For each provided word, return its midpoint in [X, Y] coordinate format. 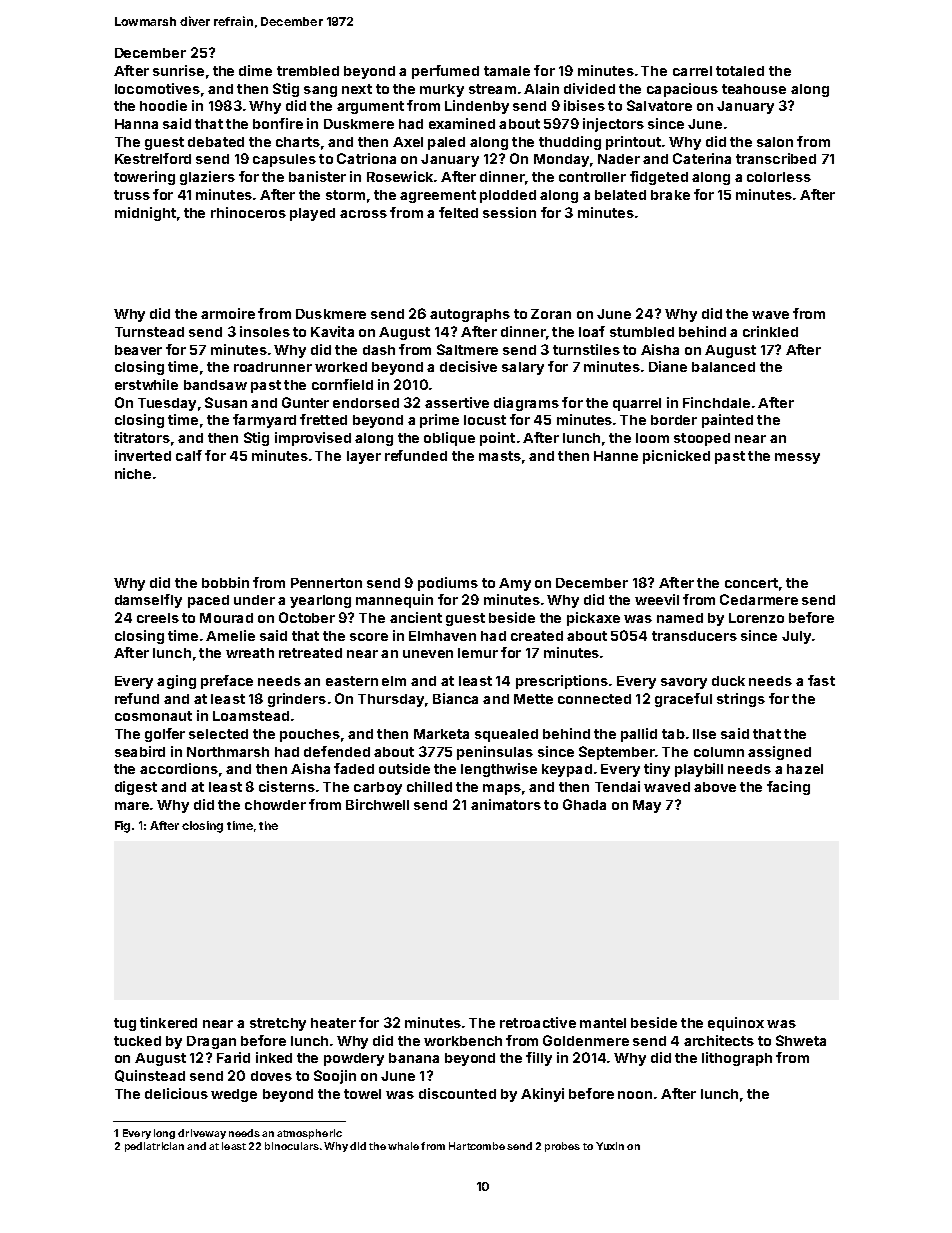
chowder [275, 805]
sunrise [178, 70]
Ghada [584, 804]
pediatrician [154, 1147]
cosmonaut [153, 716]
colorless [779, 177]
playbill [699, 770]
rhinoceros [248, 212]
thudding [570, 143]
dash [379, 350]
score [369, 637]
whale [403, 1146]
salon [775, 142]
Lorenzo [756, 618]
